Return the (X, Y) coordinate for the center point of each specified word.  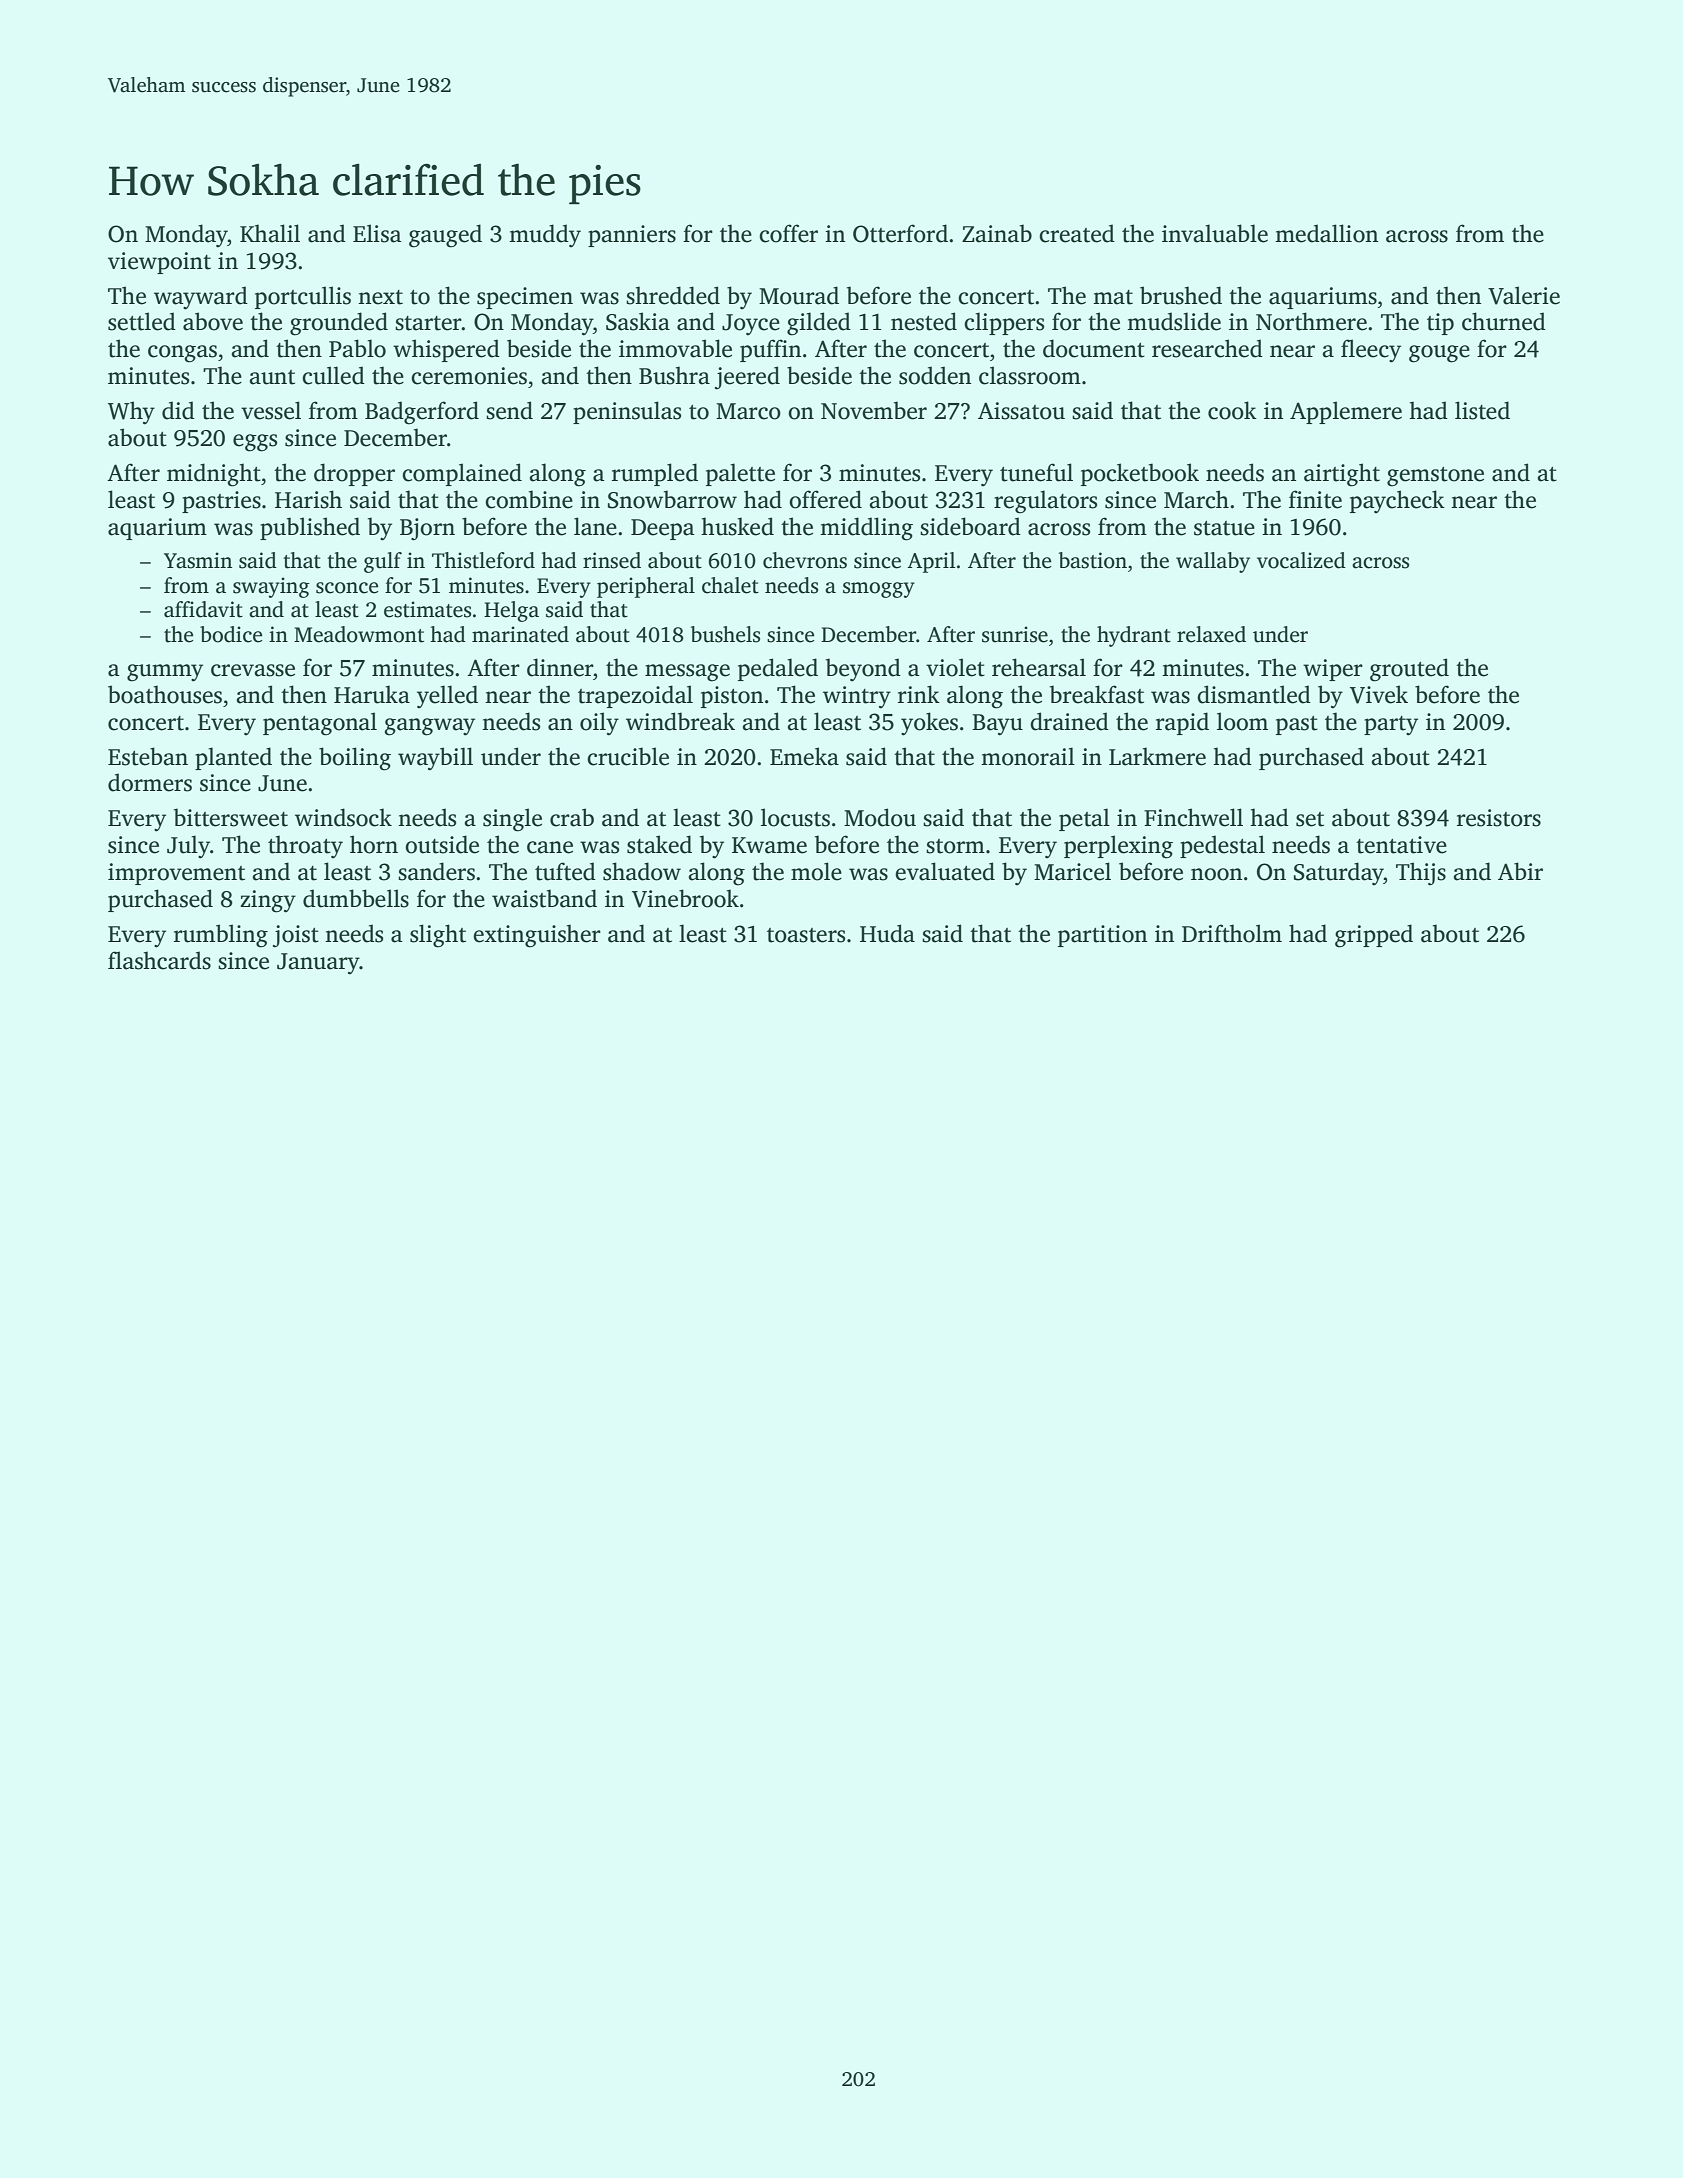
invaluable (1215, 233)
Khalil (270, 233)
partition (1102, 936)
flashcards (159, 960)
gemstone (1435, 477)
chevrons (805, 560)
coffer (788, 233)
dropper (354, 474)
